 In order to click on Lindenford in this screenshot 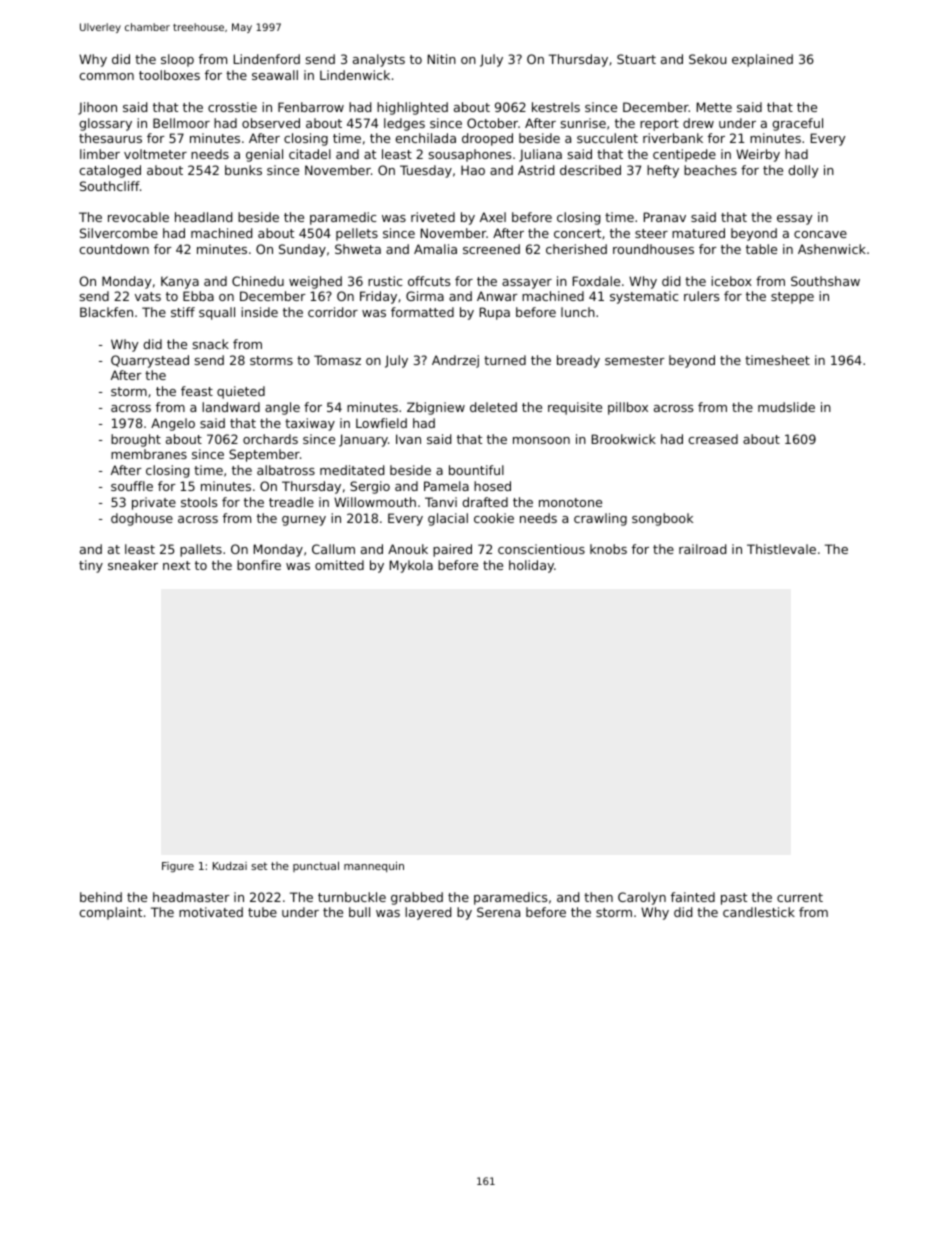, I will do `click(267, 59)`.
